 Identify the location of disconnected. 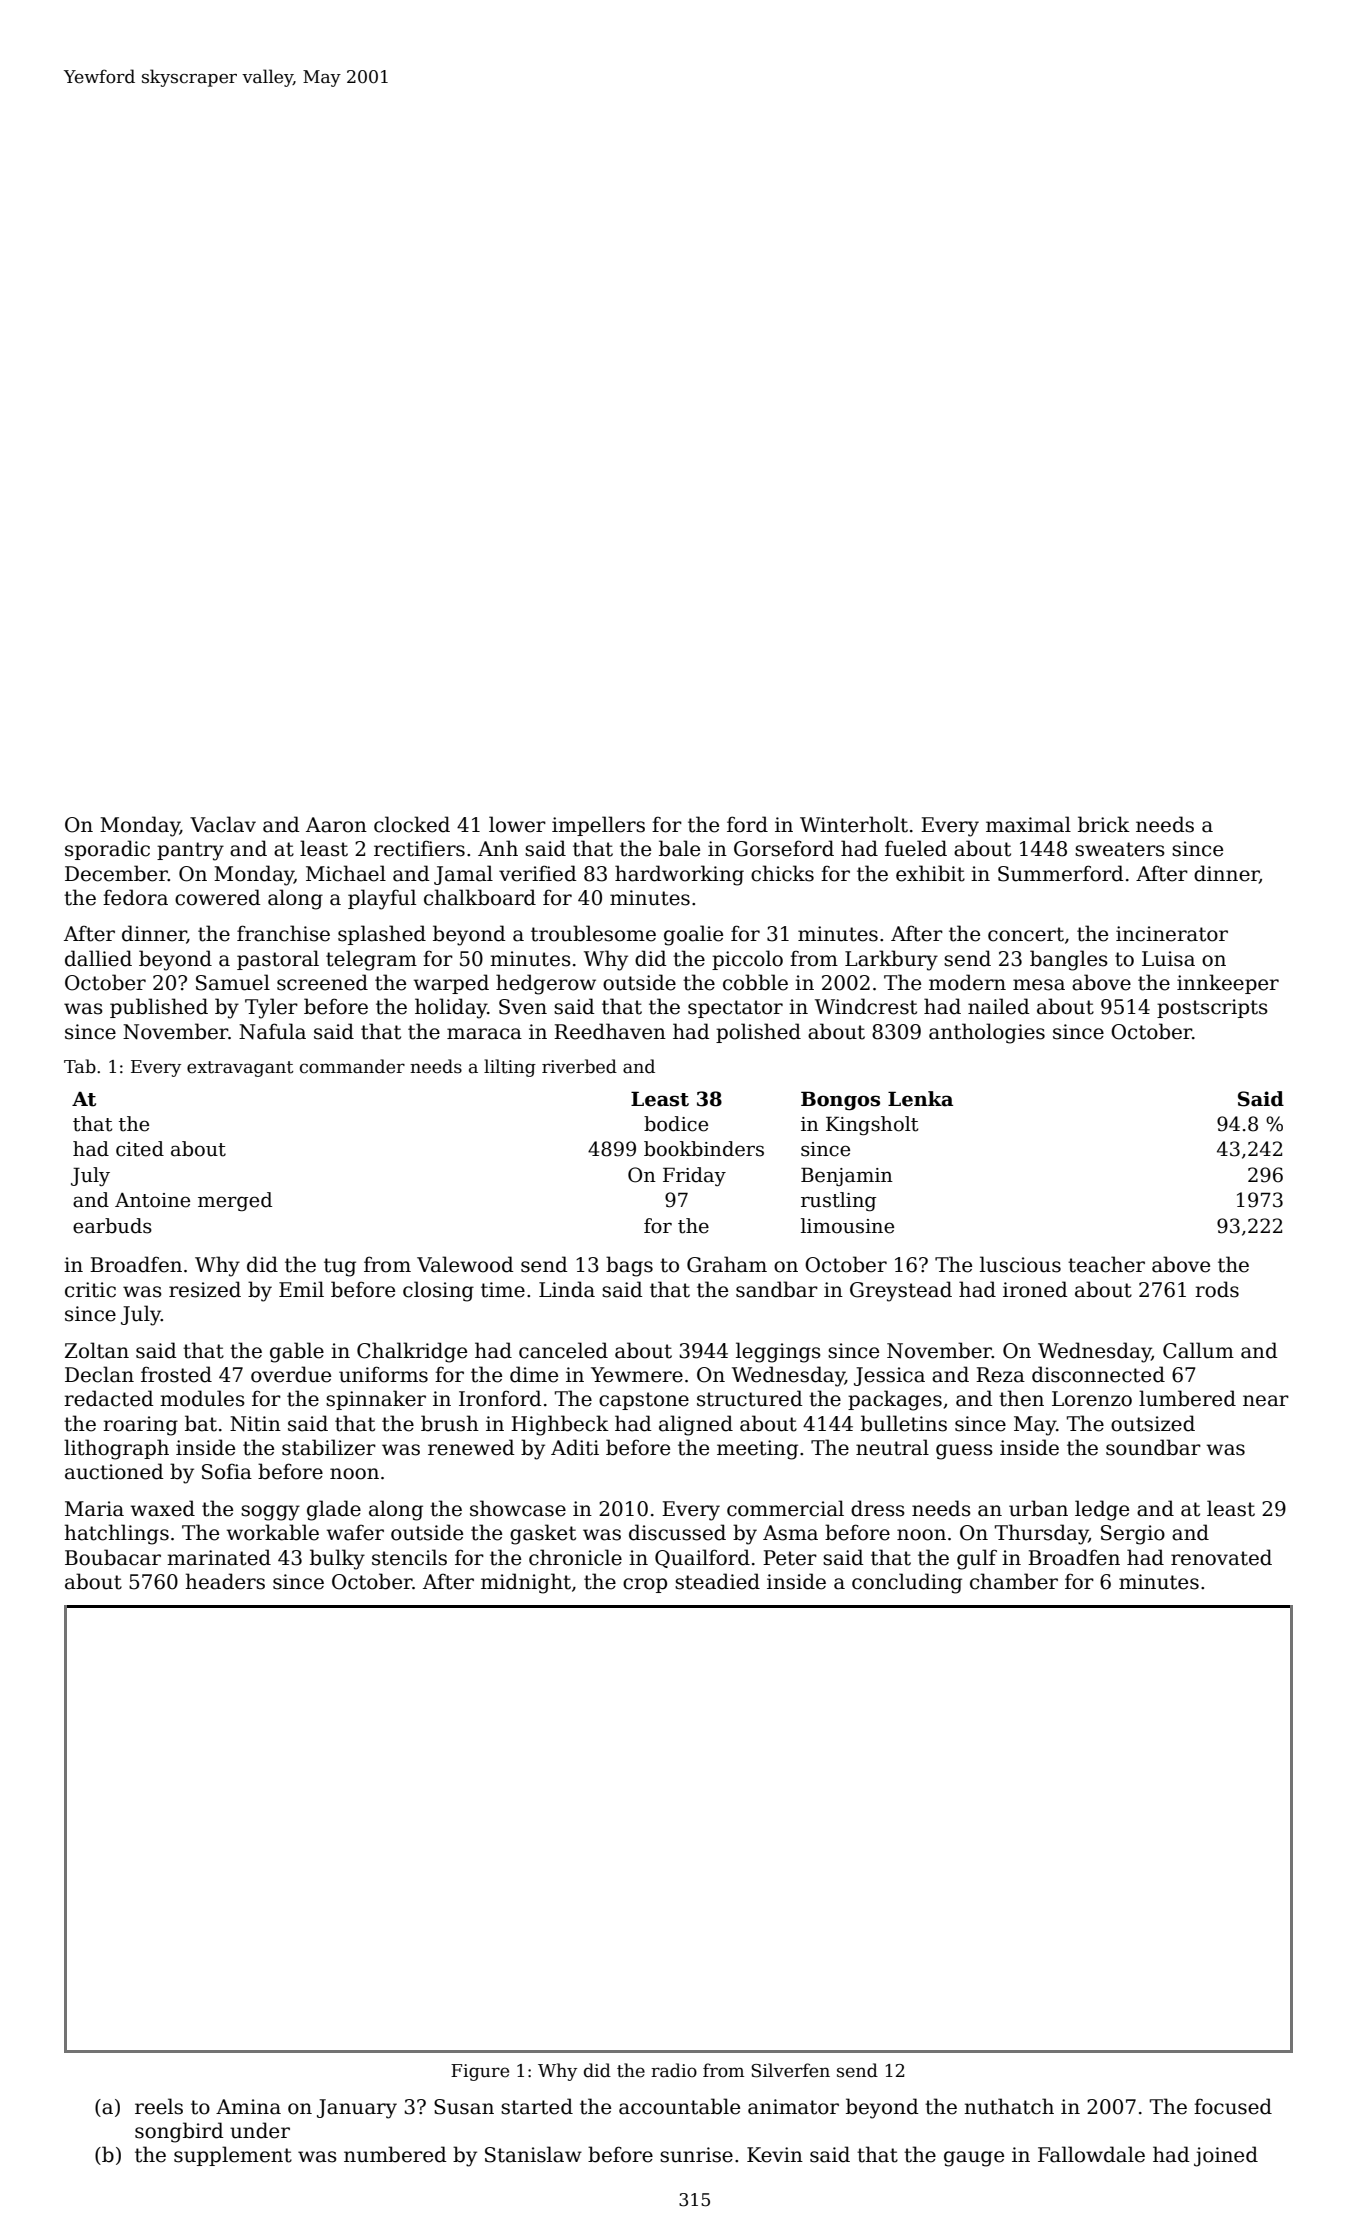
(1098, 1374).
